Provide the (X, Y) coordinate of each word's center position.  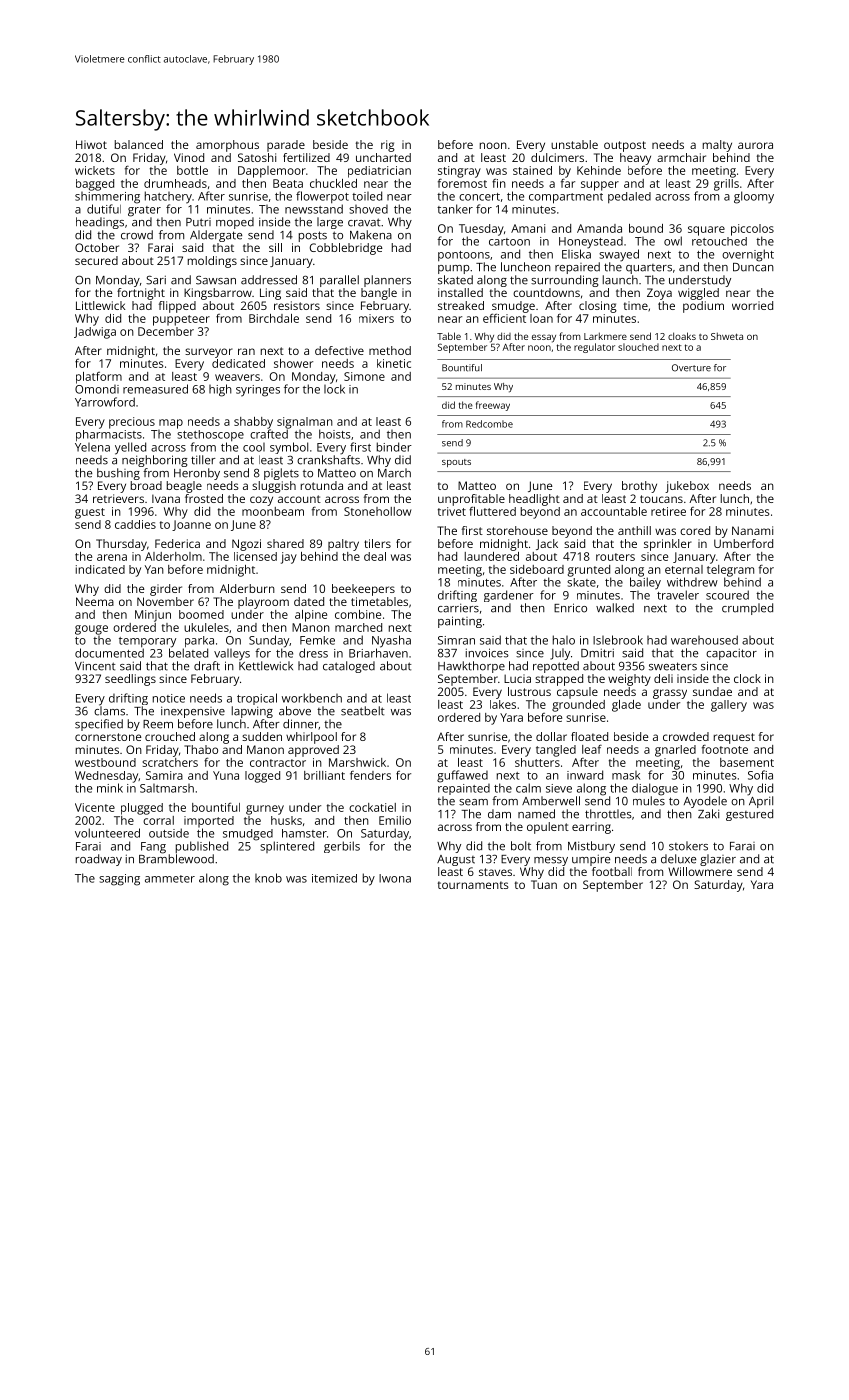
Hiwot (91, 144)
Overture (691, 368)
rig (388, 146)
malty (717, 146)
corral (158, 820)
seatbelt (363, 711)
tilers (377, 543)
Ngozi (246, 545)
